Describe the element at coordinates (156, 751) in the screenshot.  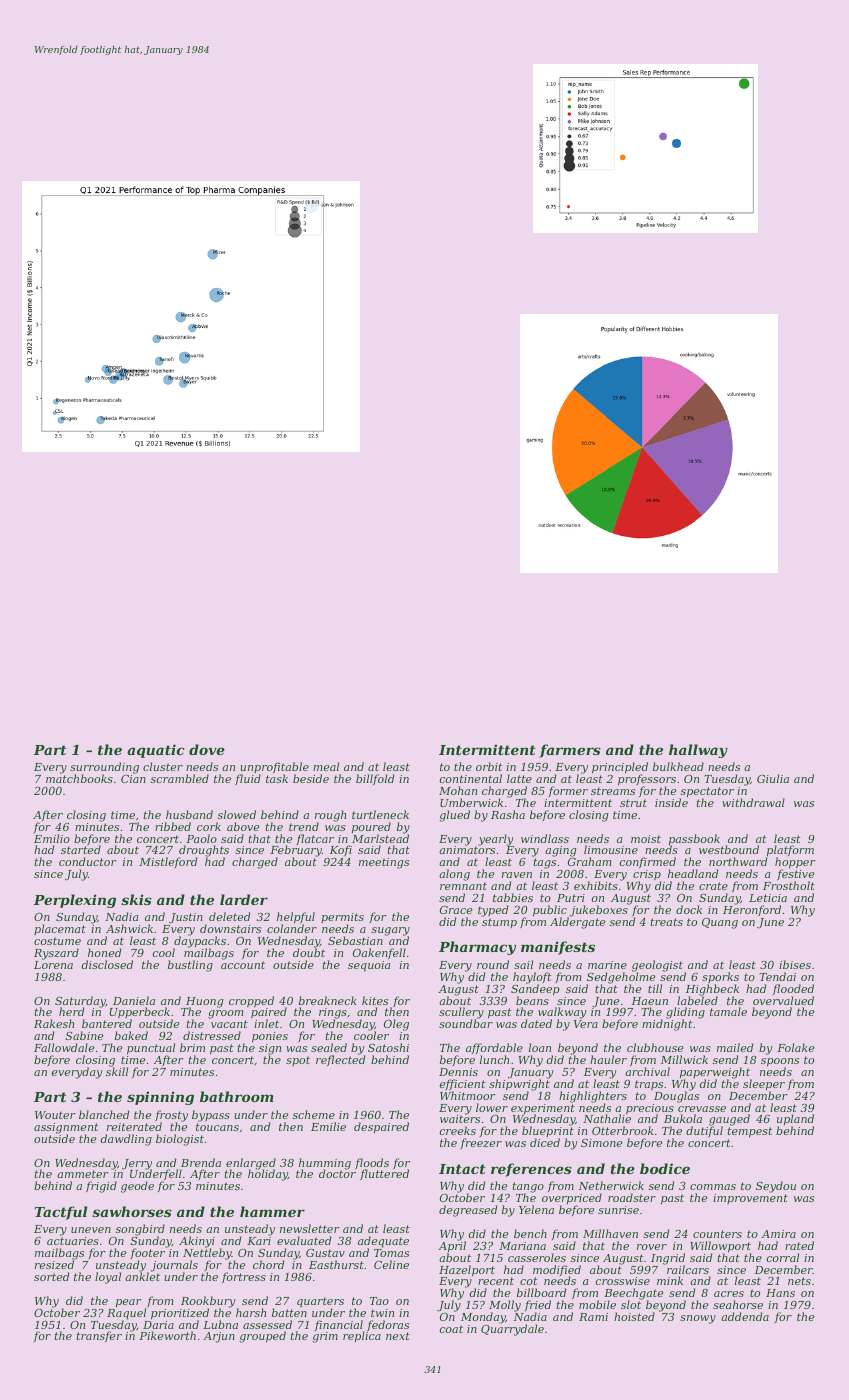
I see `aquatic` at that location.
